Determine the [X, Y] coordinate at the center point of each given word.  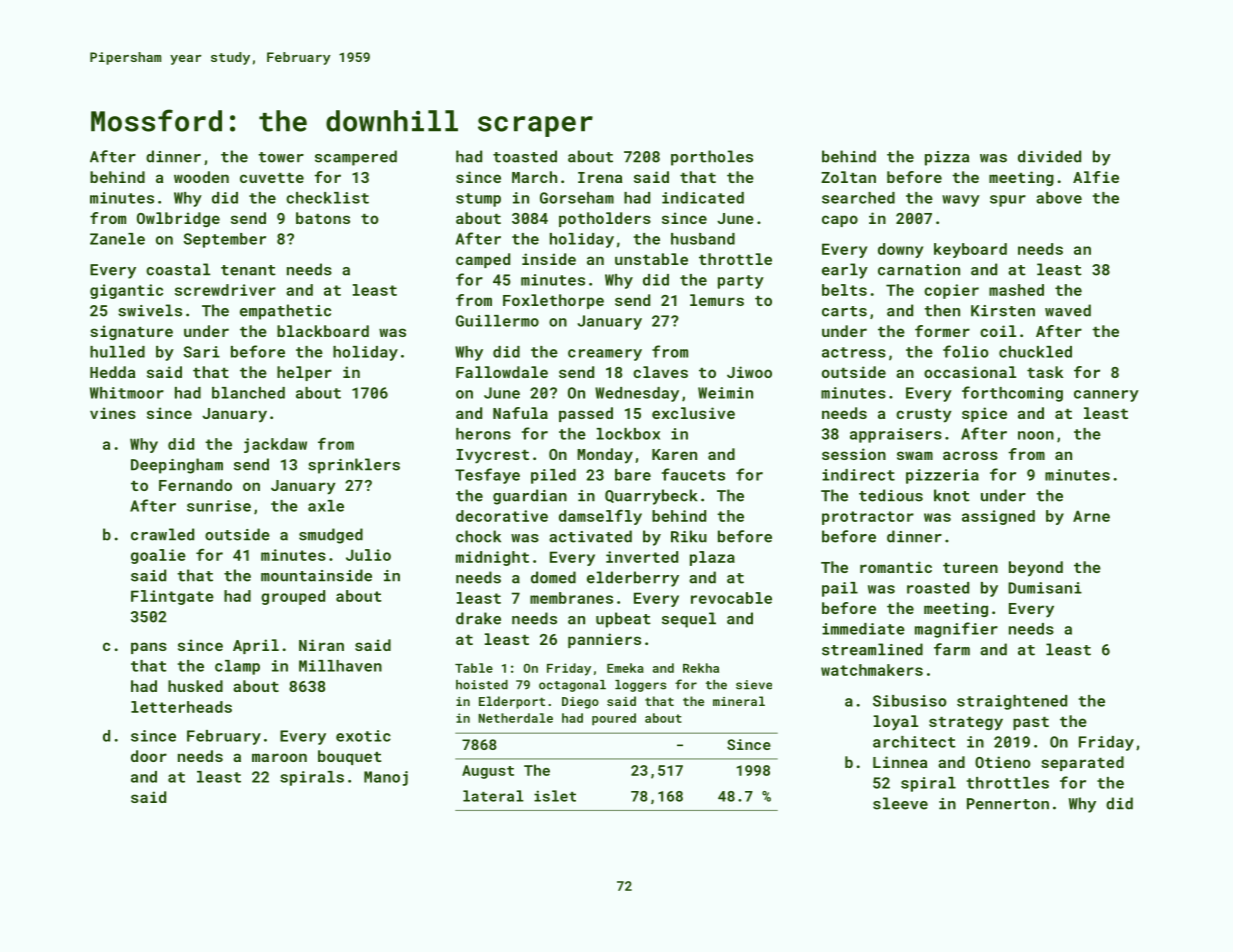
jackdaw [275, 445]
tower [281, 157]
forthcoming [1012, 394]
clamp [237, 667]
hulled [117, 352]
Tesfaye [487, 476]
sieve [754, 685]
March [534, 177]
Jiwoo [749, 372]
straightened [1012, 702]
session [854, 454]
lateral [493, 796]
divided [1049, 156]
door [149, 756]
